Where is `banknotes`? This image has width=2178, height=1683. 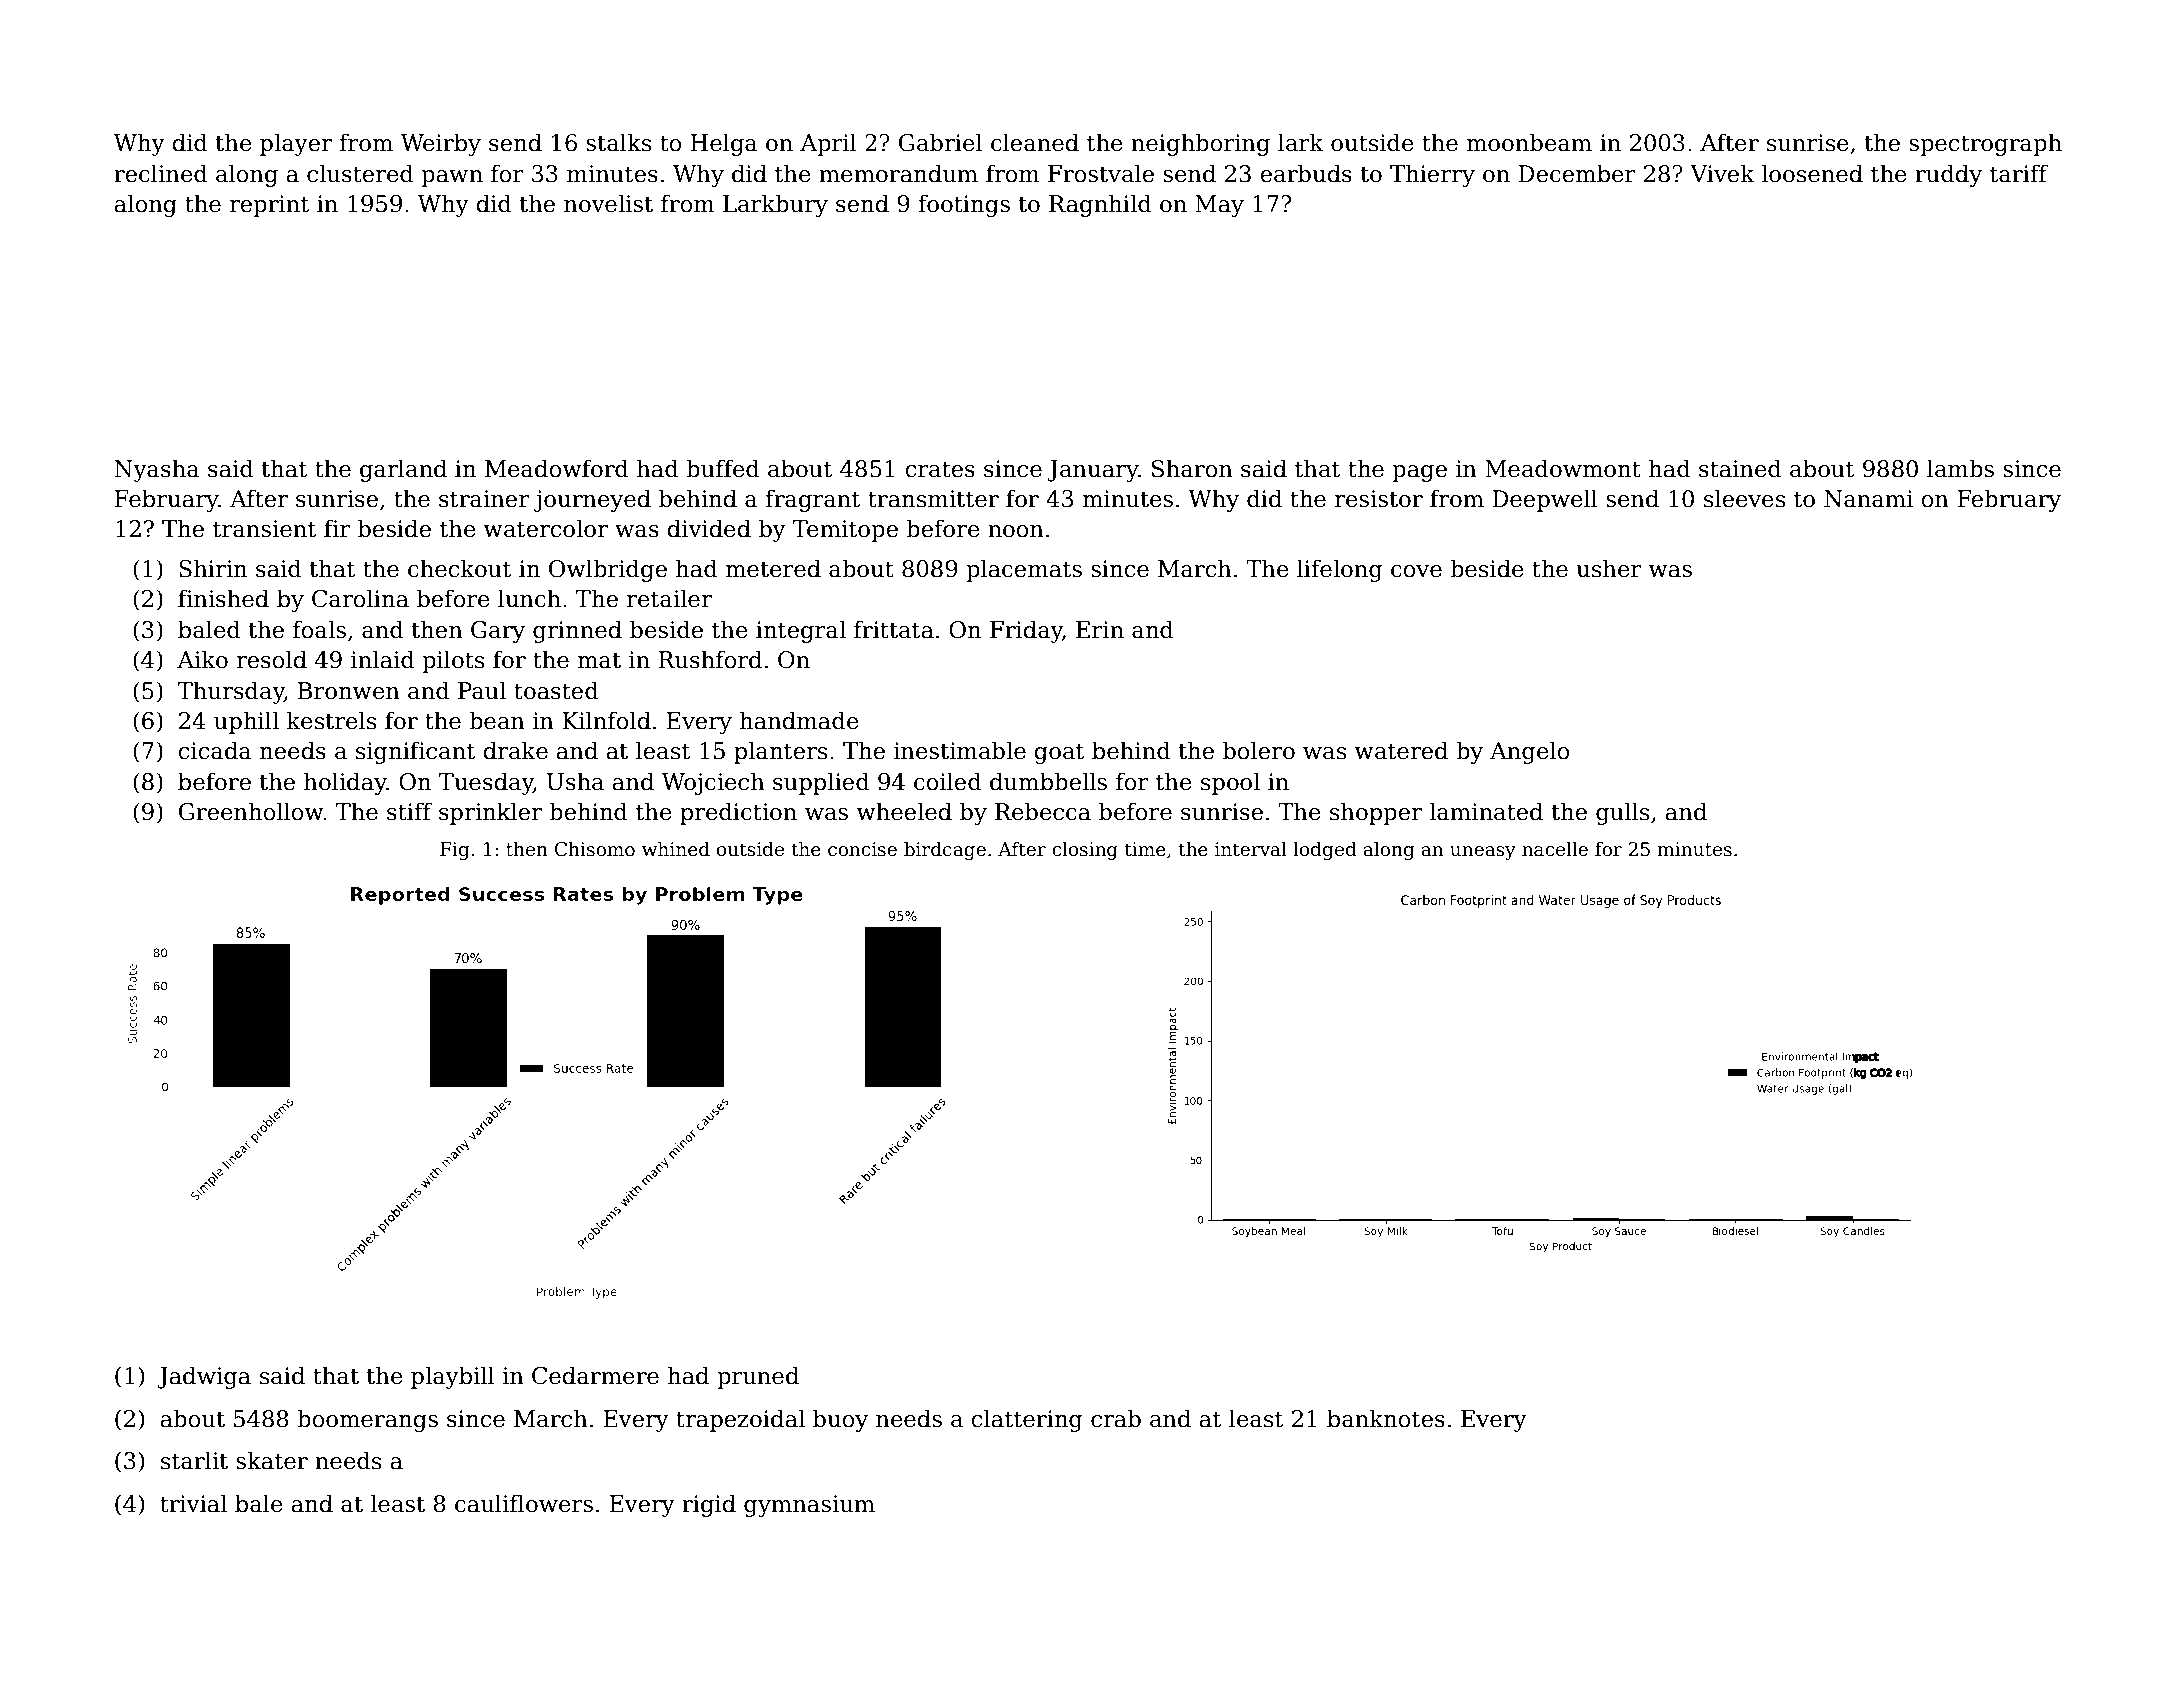
banknotes is located at coordinates (1386, 1418).
